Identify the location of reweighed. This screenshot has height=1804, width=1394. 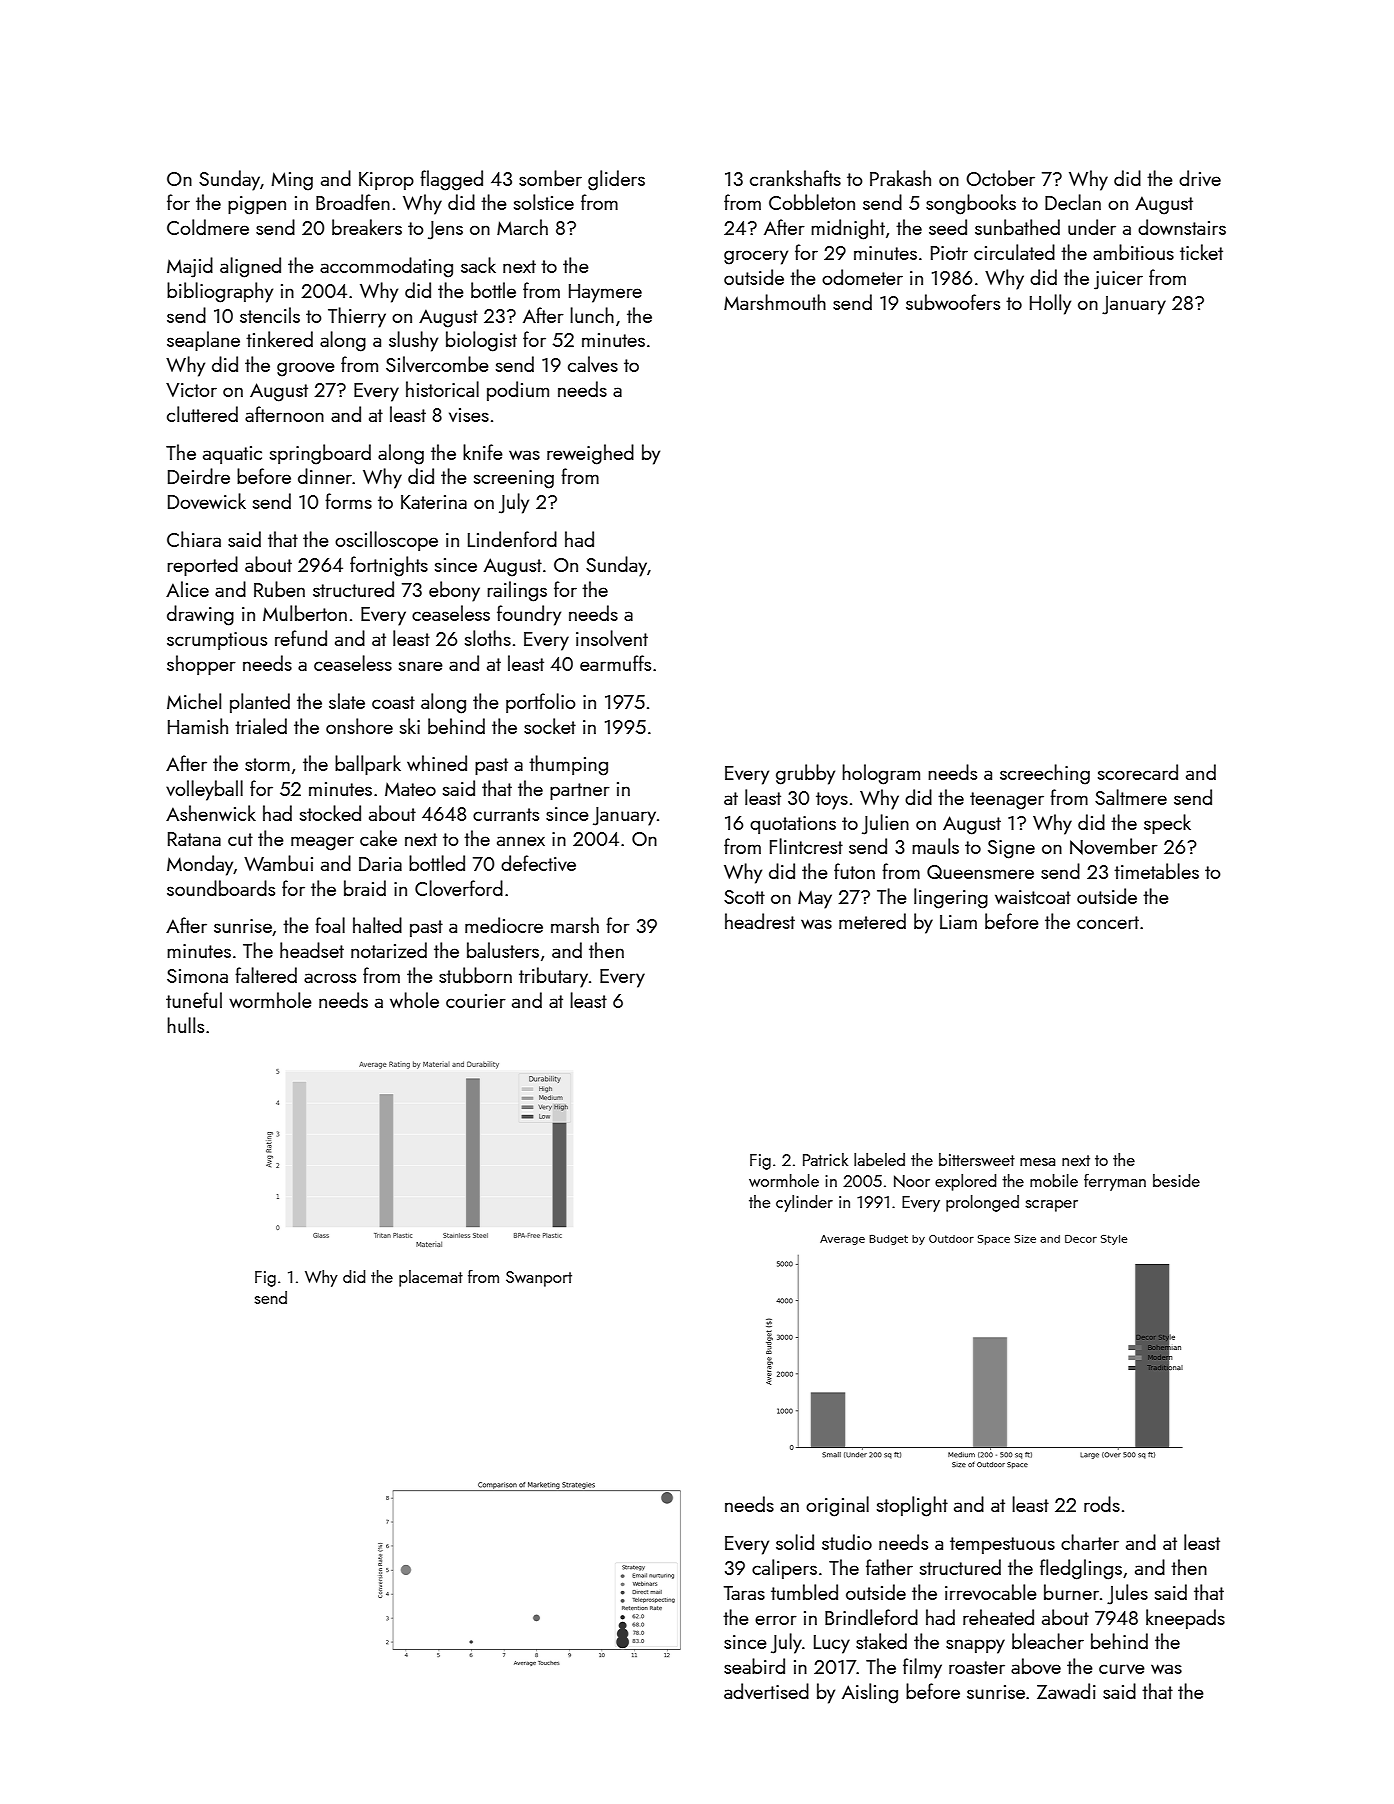
(590, 454).
